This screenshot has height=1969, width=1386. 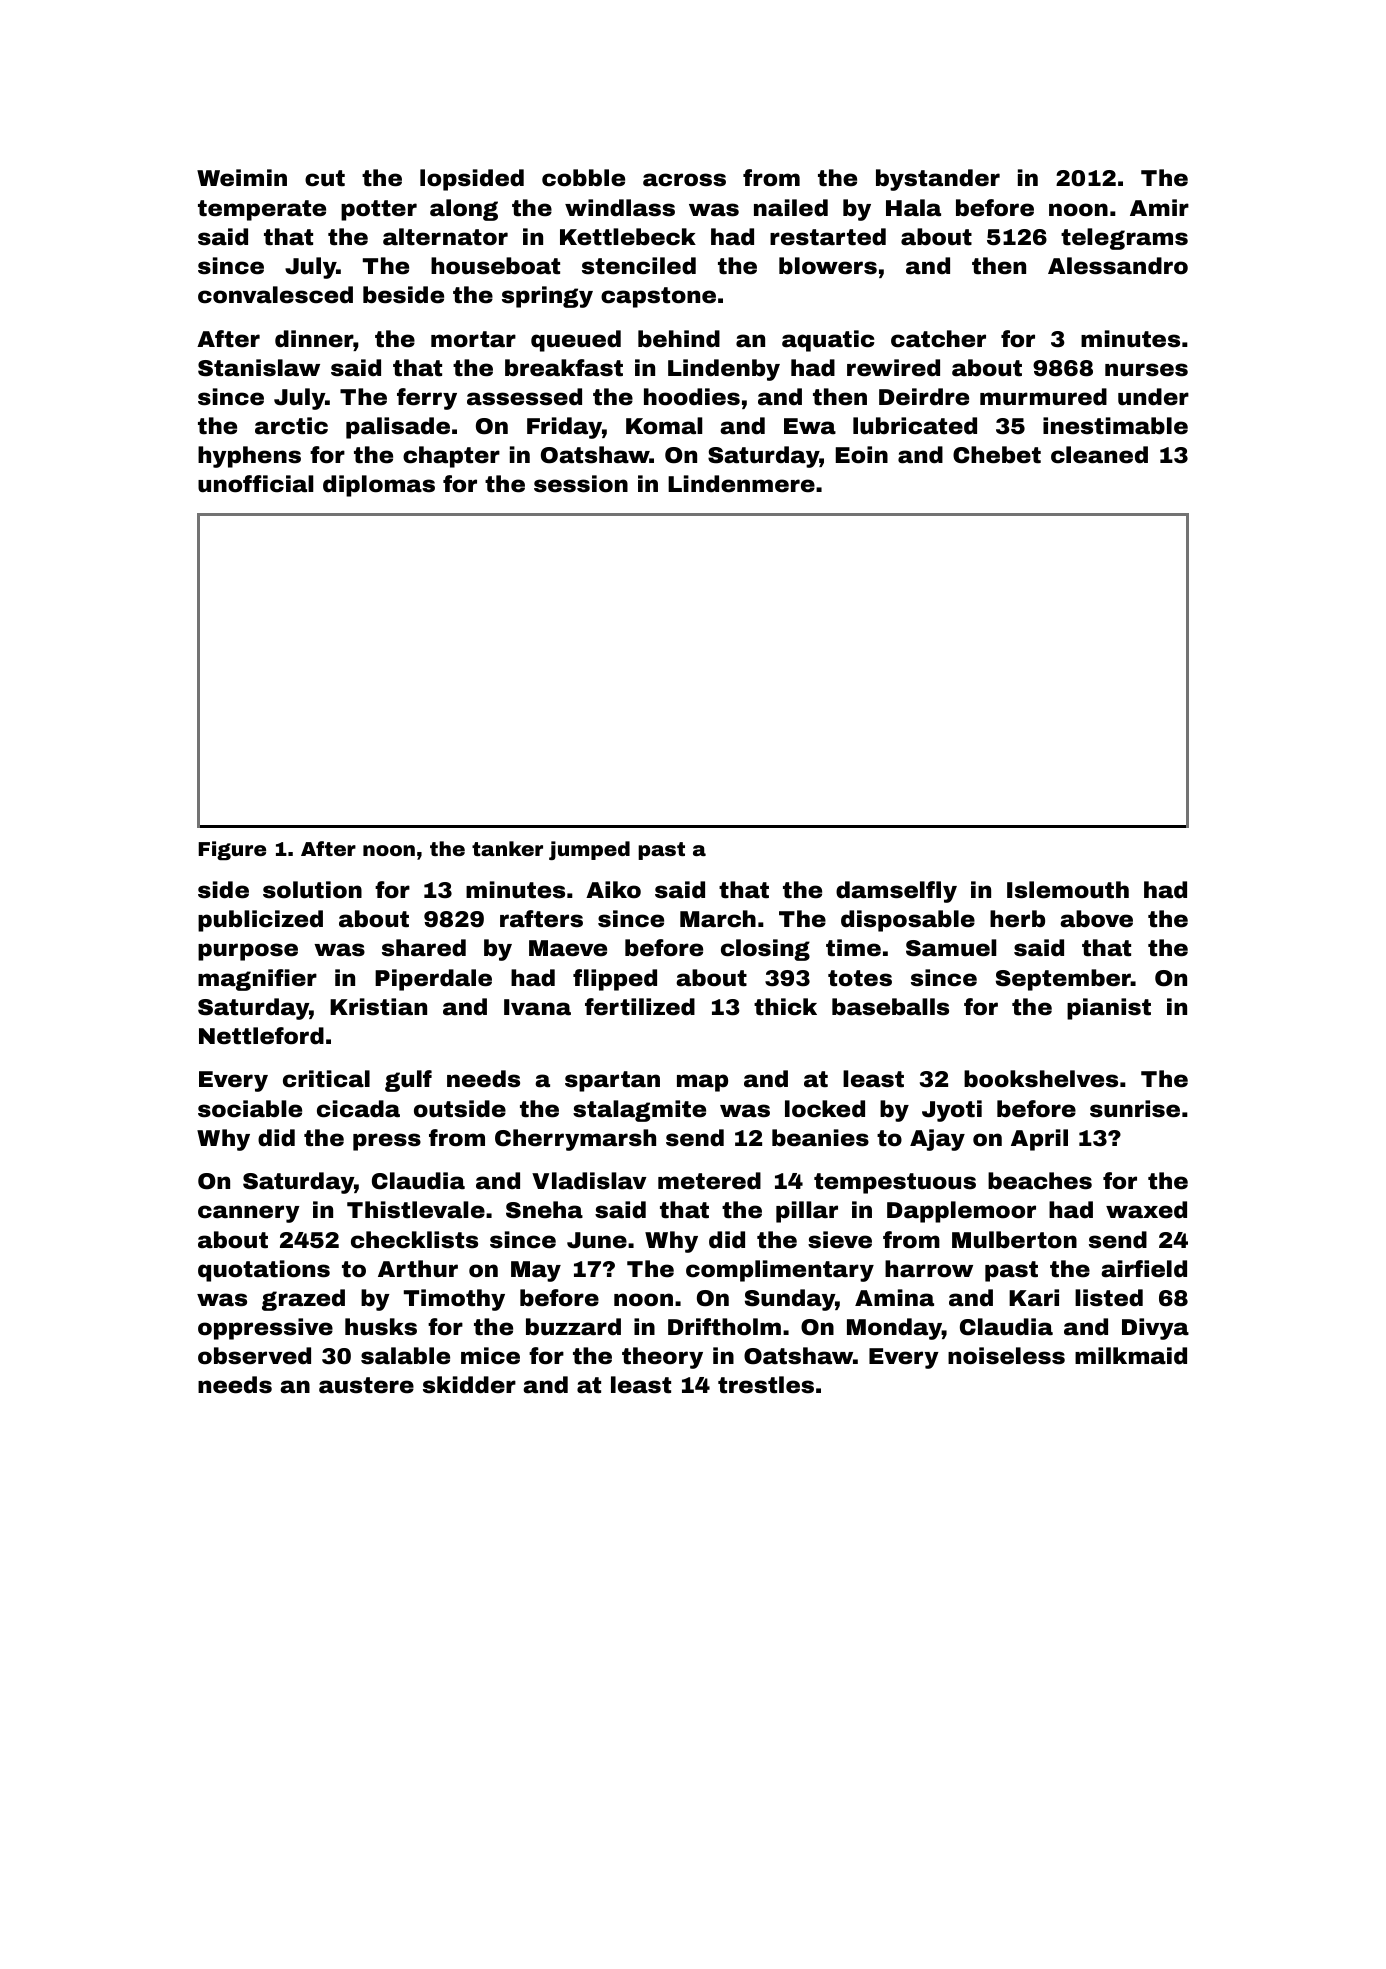 I want to click on cleaned, so click(x=1099, y=455).
